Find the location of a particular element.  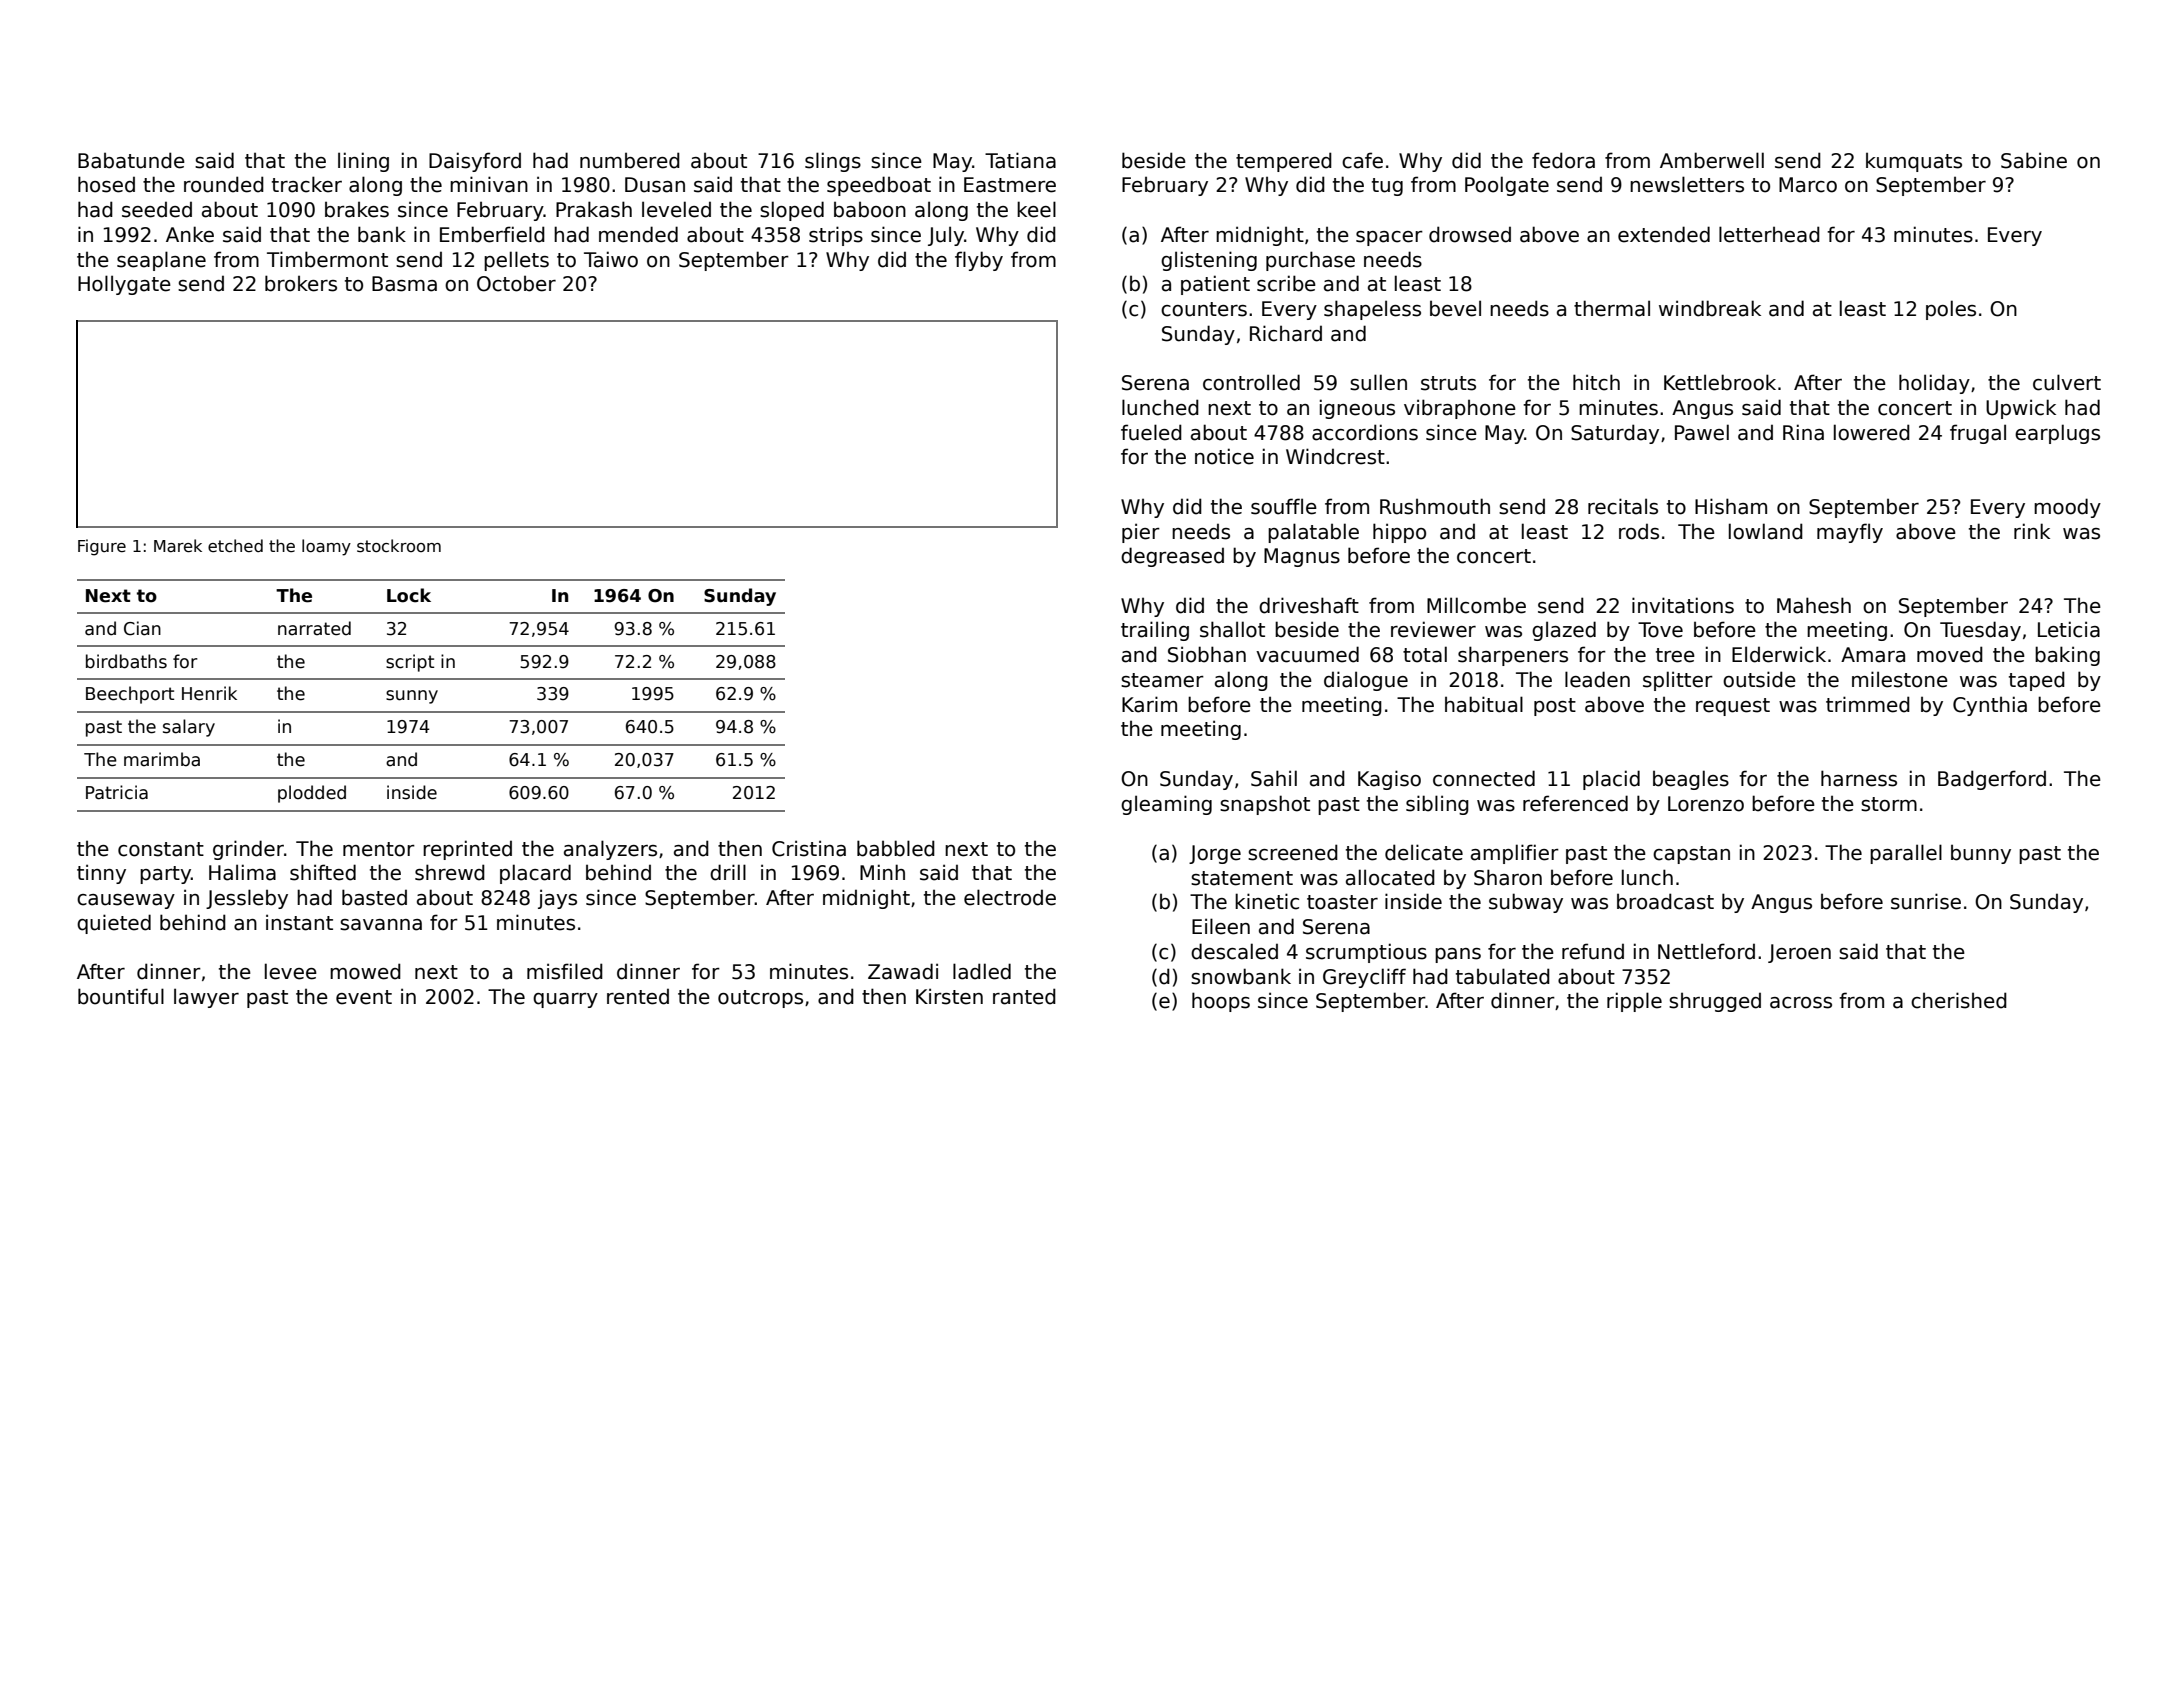

flyby is located at coordinates (979, 261).
